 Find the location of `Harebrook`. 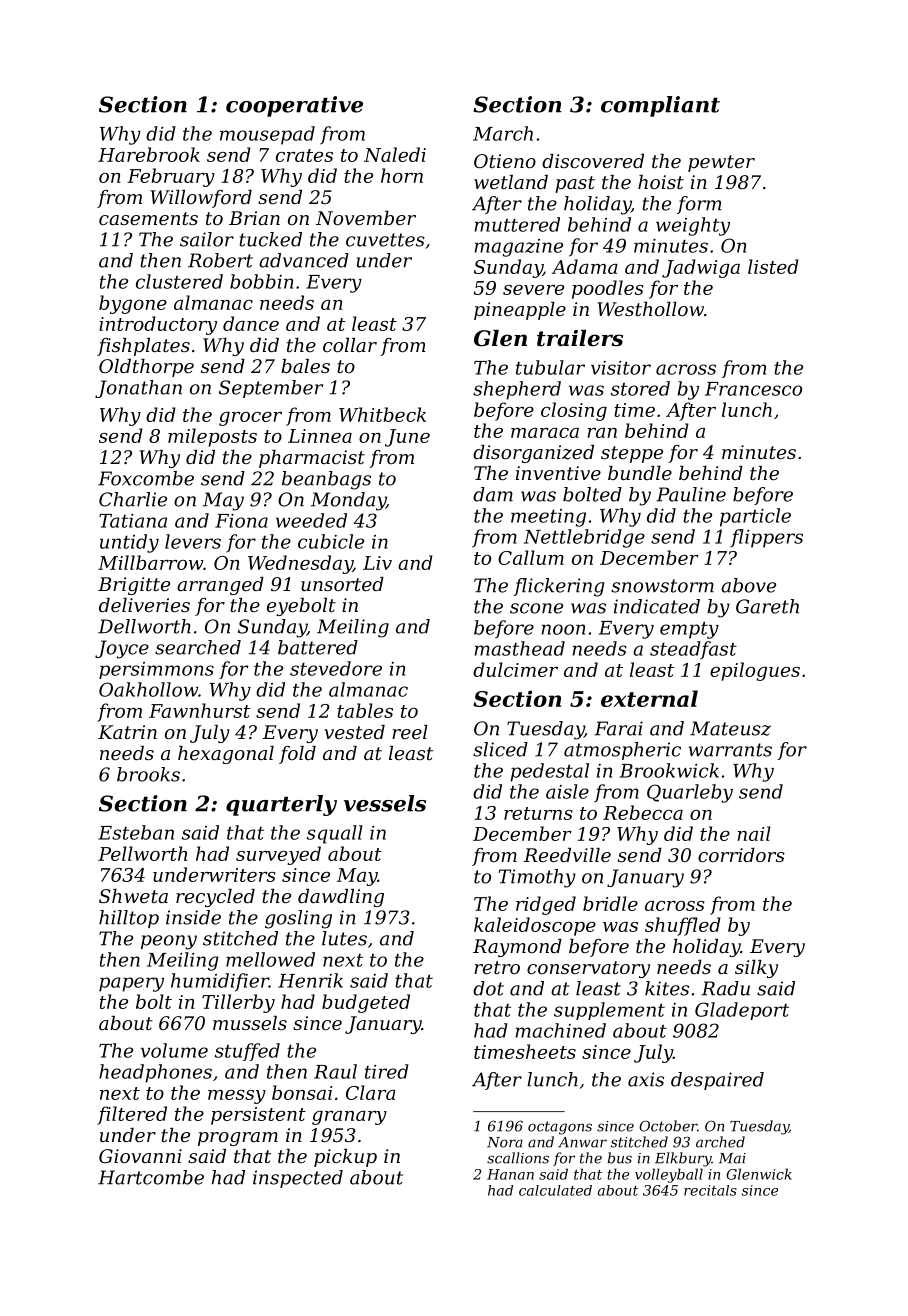

Harebrook is located at coordinates (149, 154).
